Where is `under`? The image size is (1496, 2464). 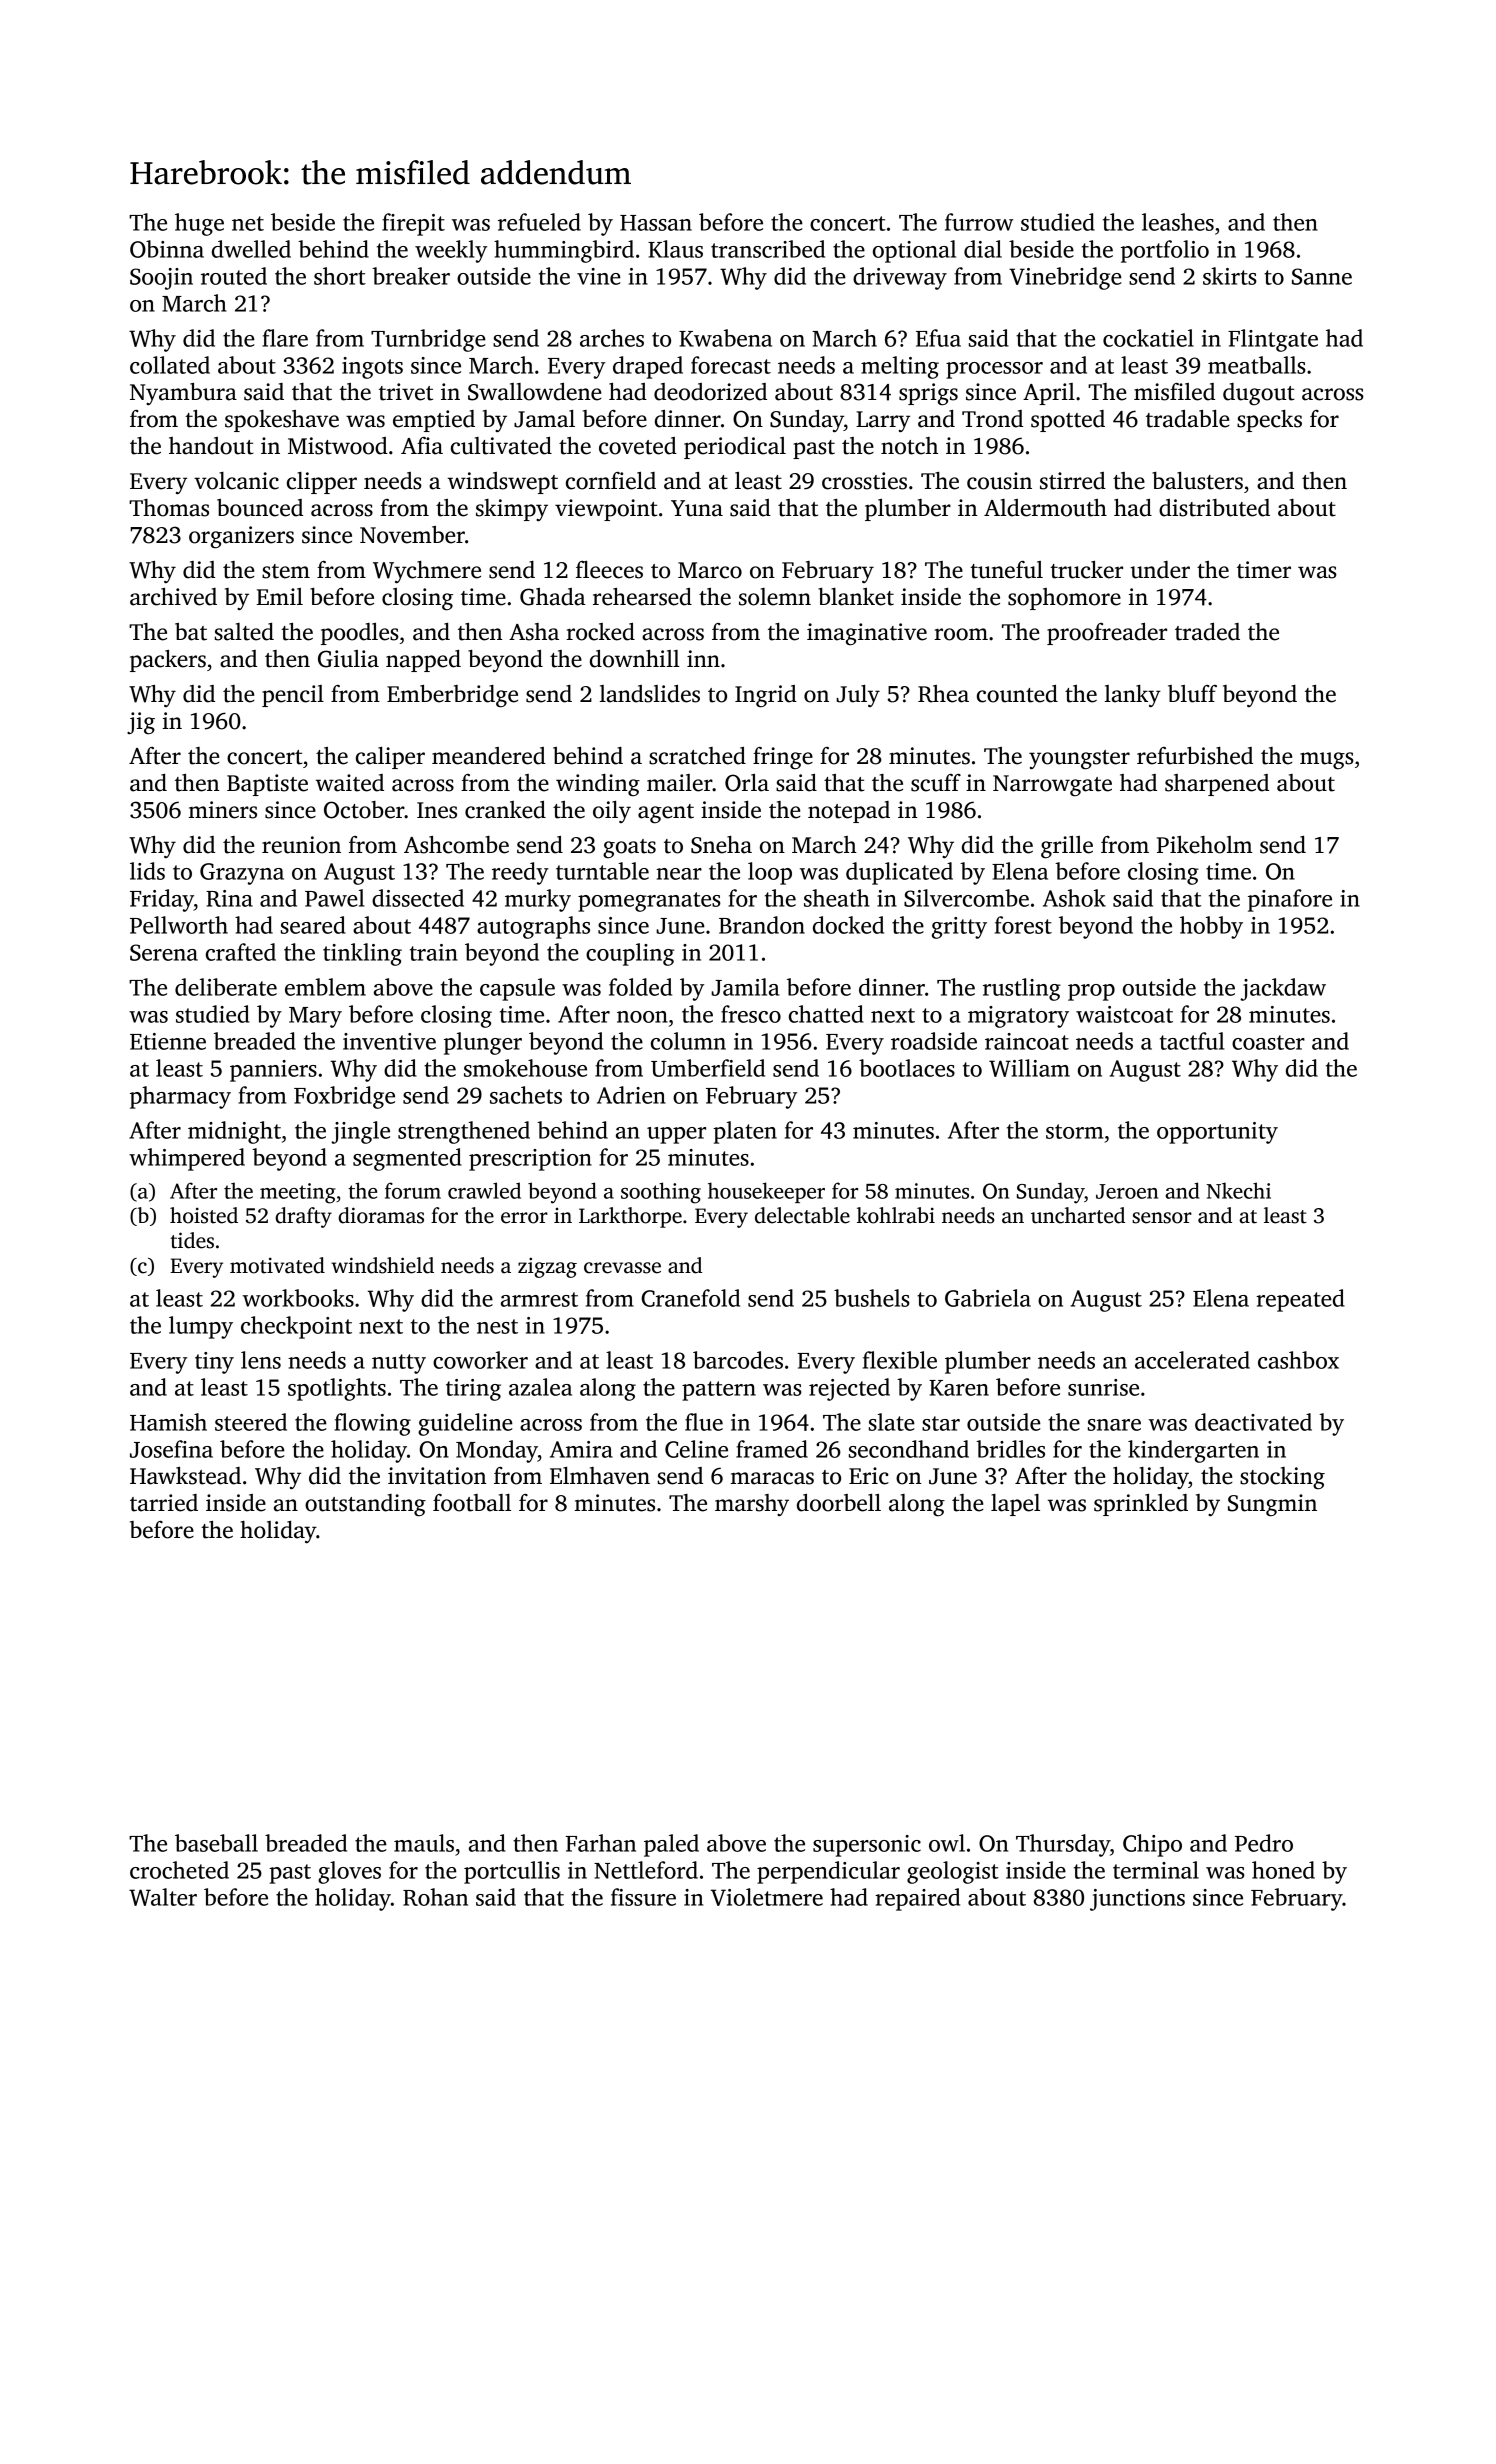 under is located at coordinates (1160, 570).
